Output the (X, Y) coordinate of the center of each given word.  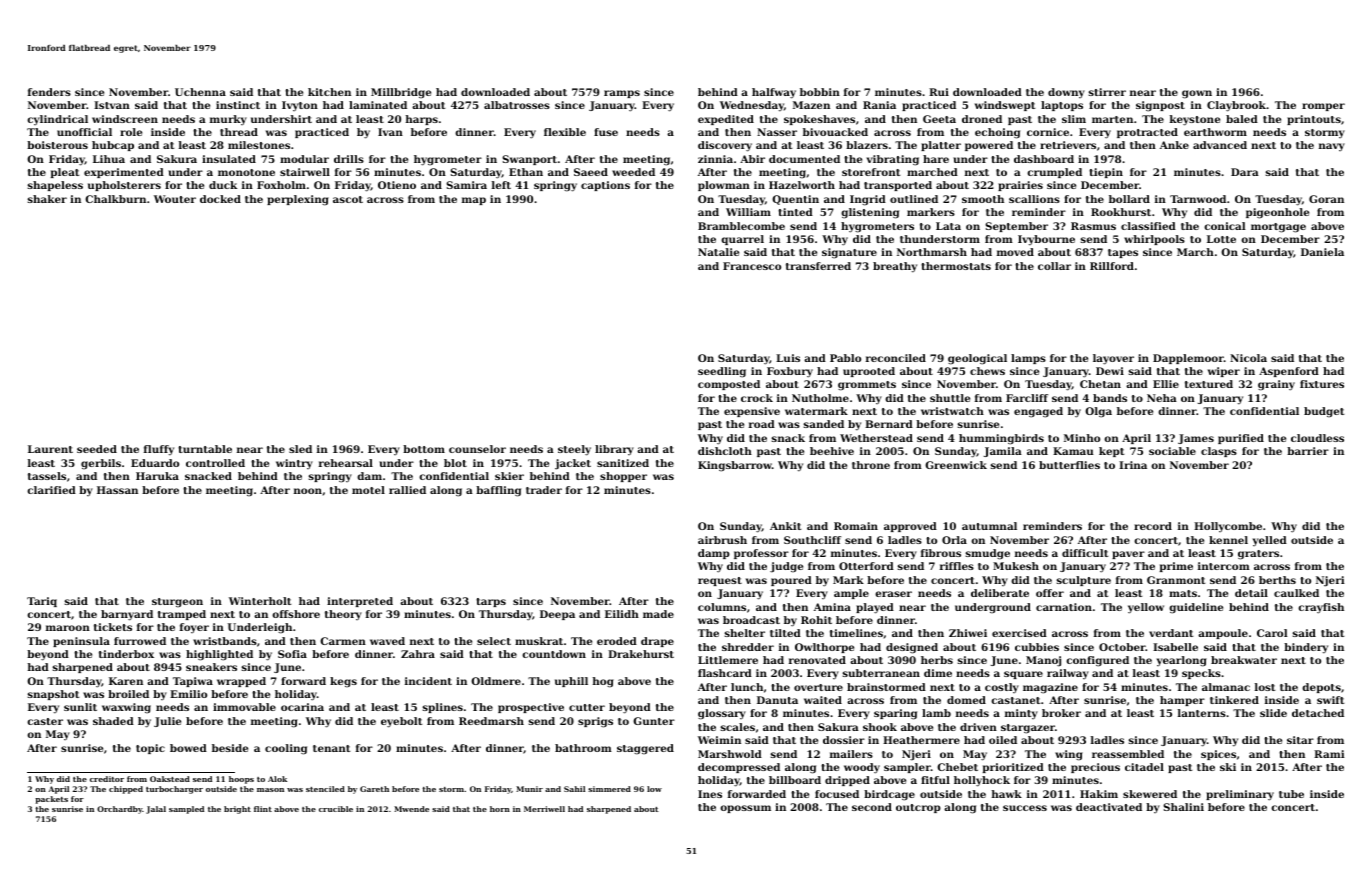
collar (1054, 266)
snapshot (53, 695)
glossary (722, 714)
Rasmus (1093, 226)
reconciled (896, 358)
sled (300, 449)
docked (220, 199)
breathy (895, 267)
